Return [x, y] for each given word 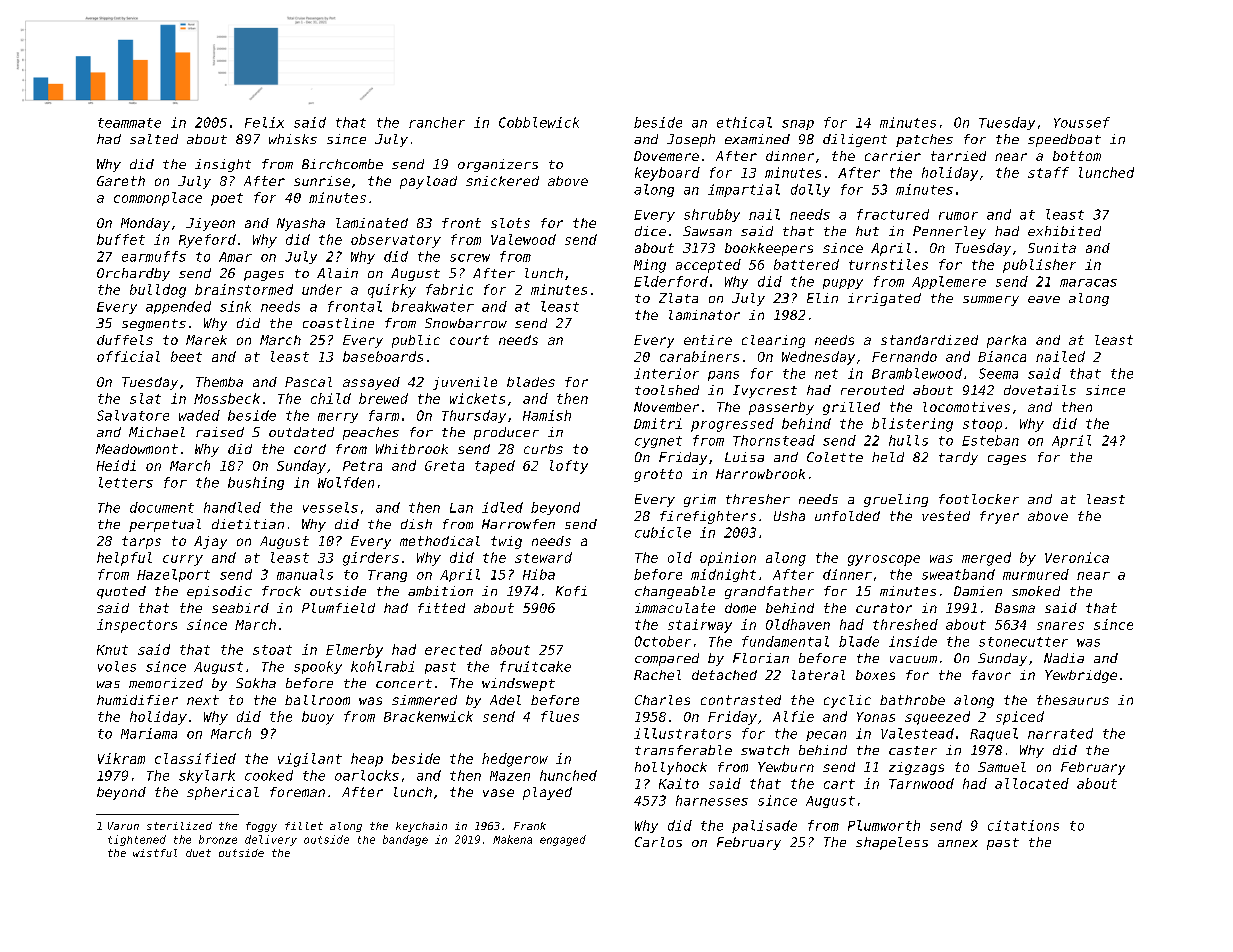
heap [367, 760]
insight [223, 165]
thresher [758, 499]
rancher [437, 122]
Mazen [510, 776]
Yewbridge [1081, 676]
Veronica [1077, 557]
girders [371, 559]
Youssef [1082, 122]
